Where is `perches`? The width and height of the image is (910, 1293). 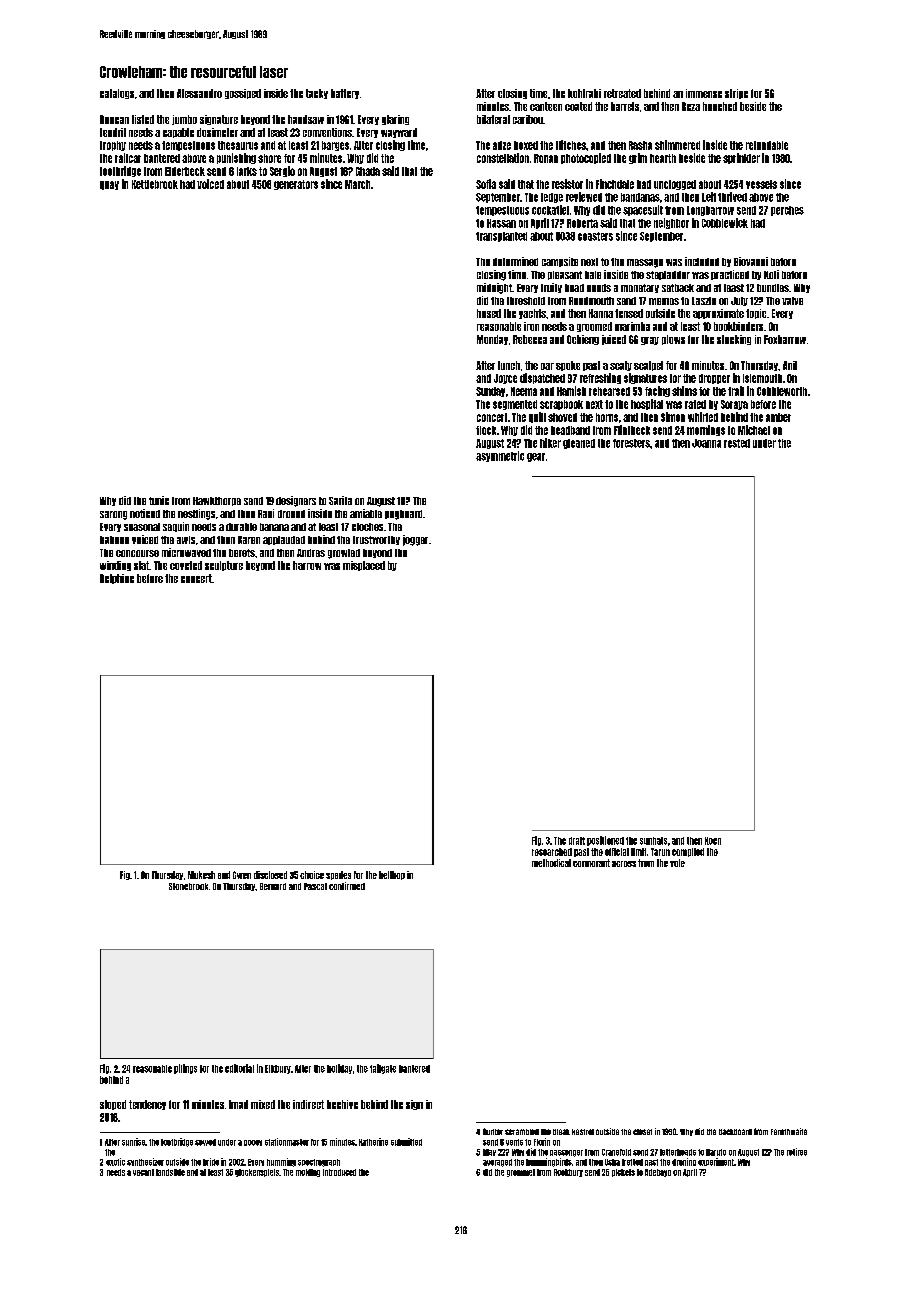 perches is located at coordinates (787, 211).
